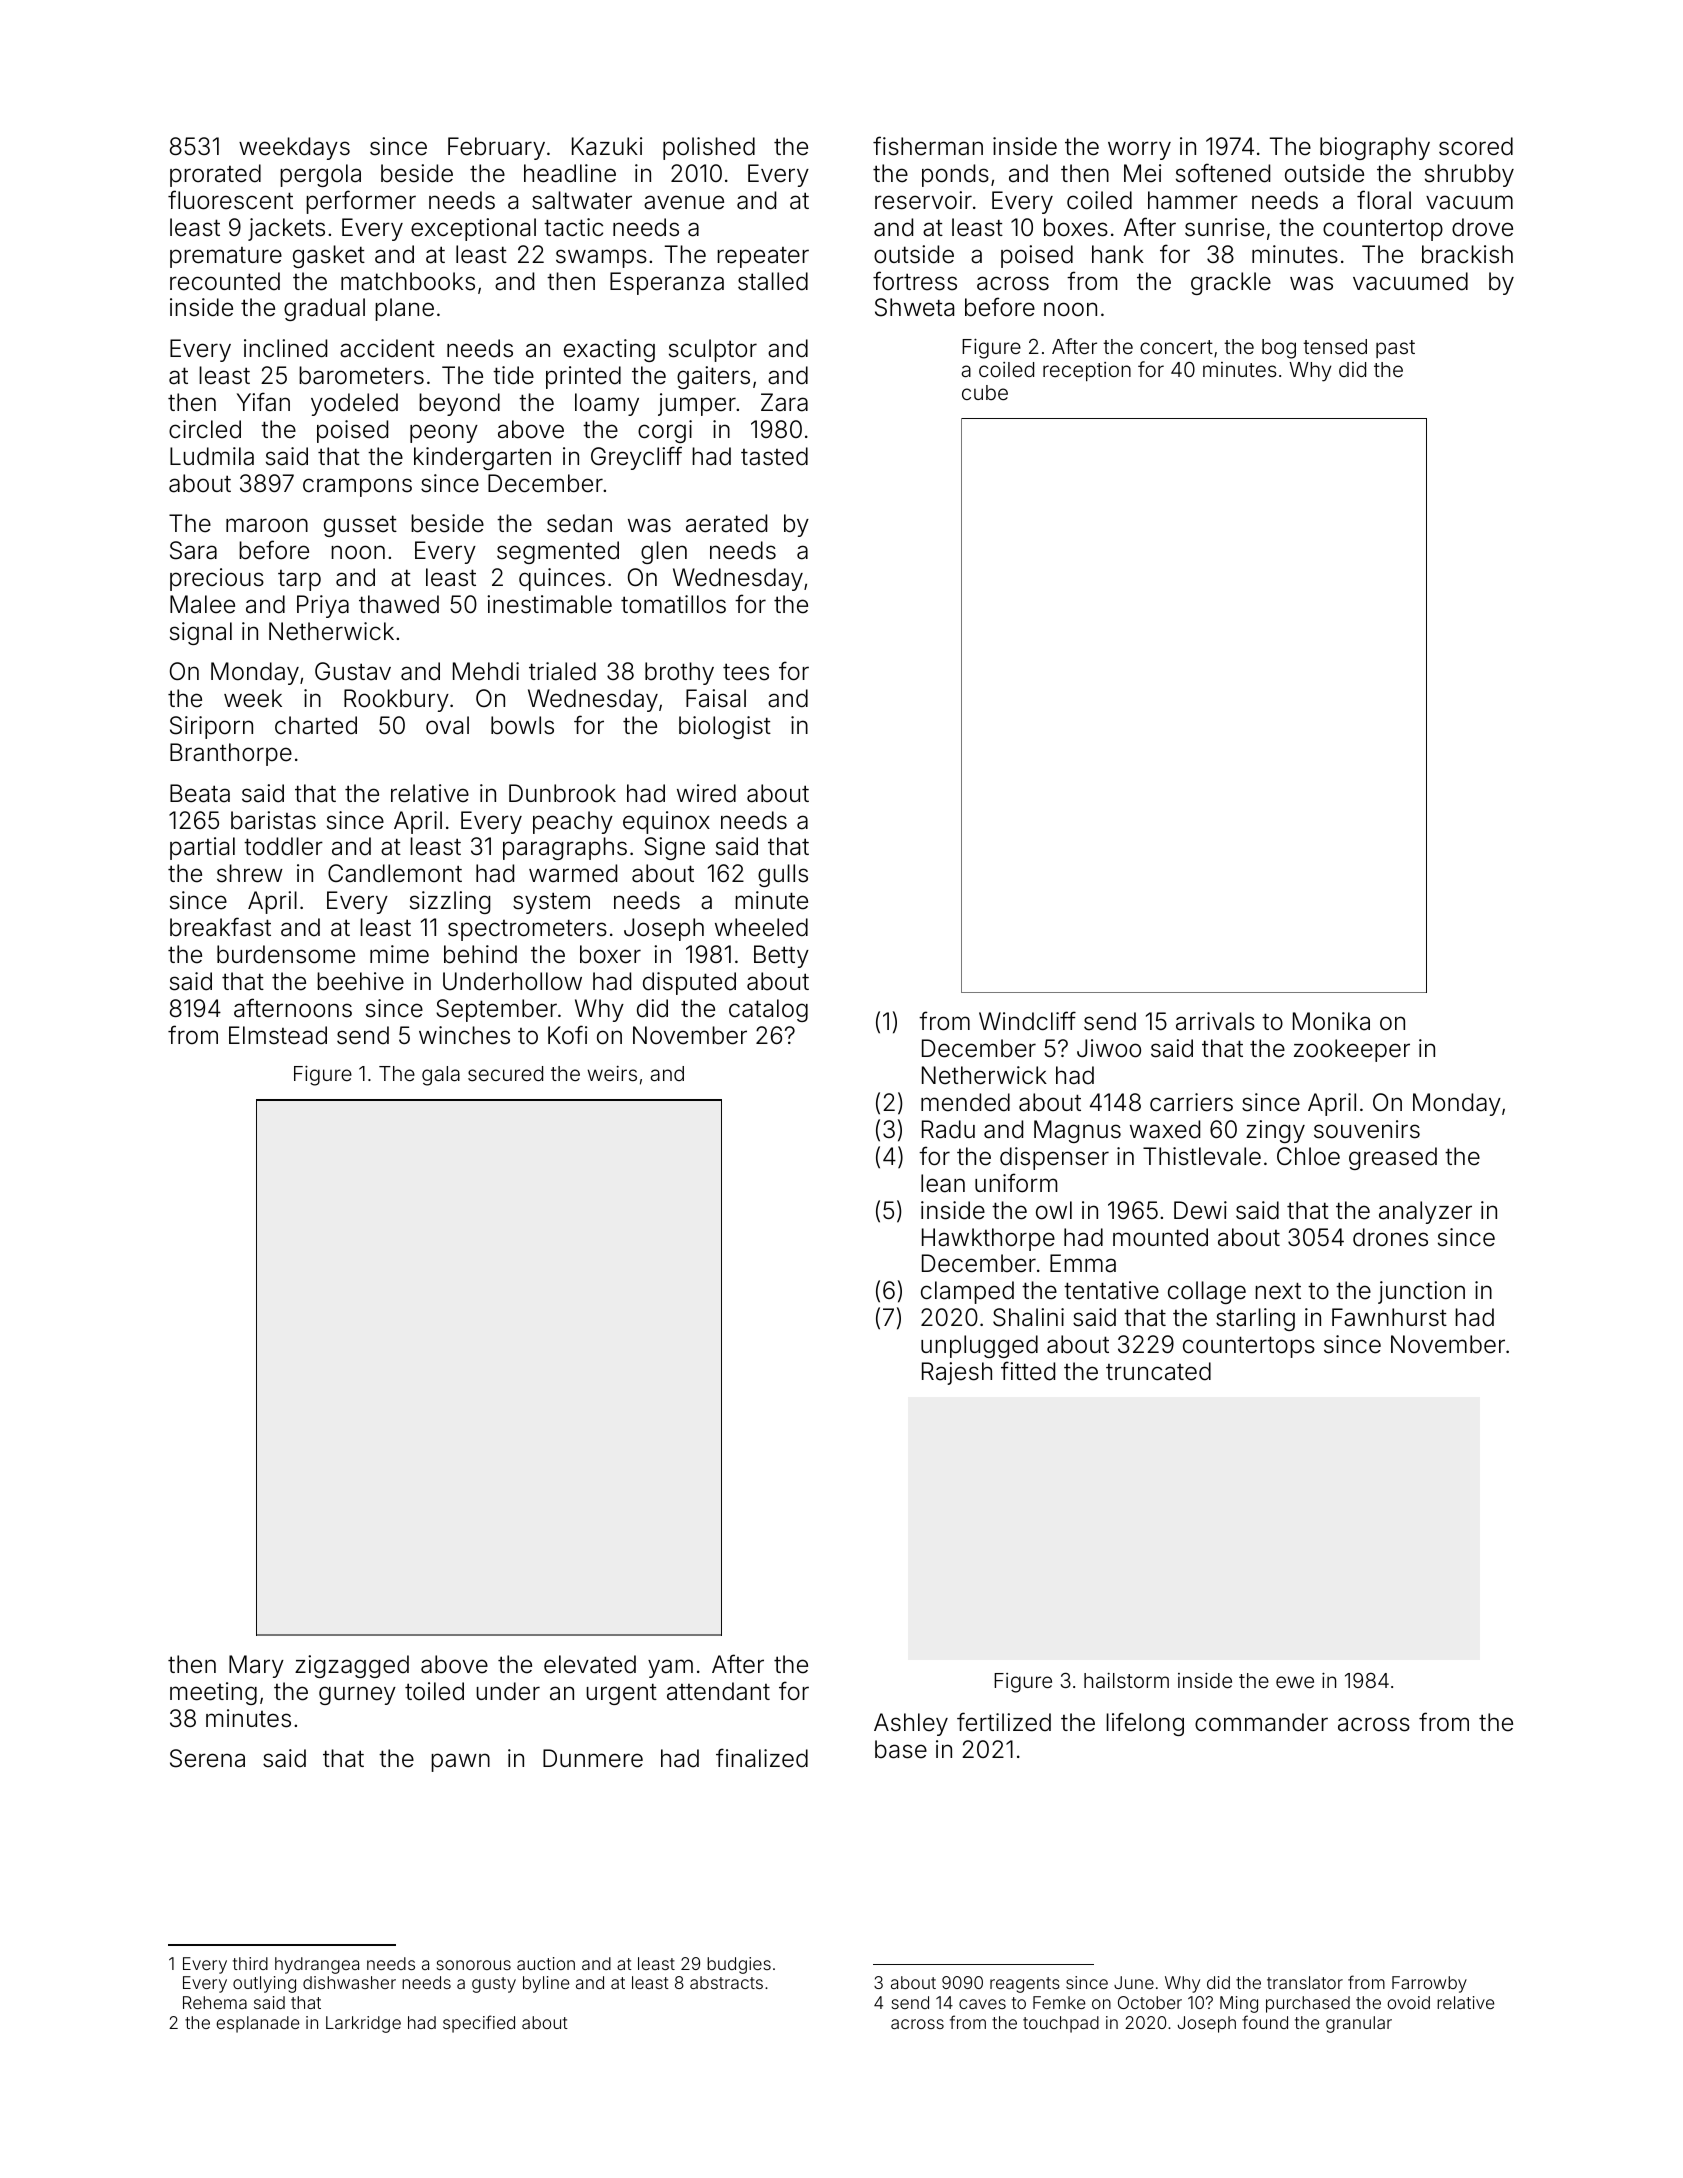 This image has height=2178, width=1683. Describe the element at coordinates (256, 1666) in the image. I see `Mary` at that location.
